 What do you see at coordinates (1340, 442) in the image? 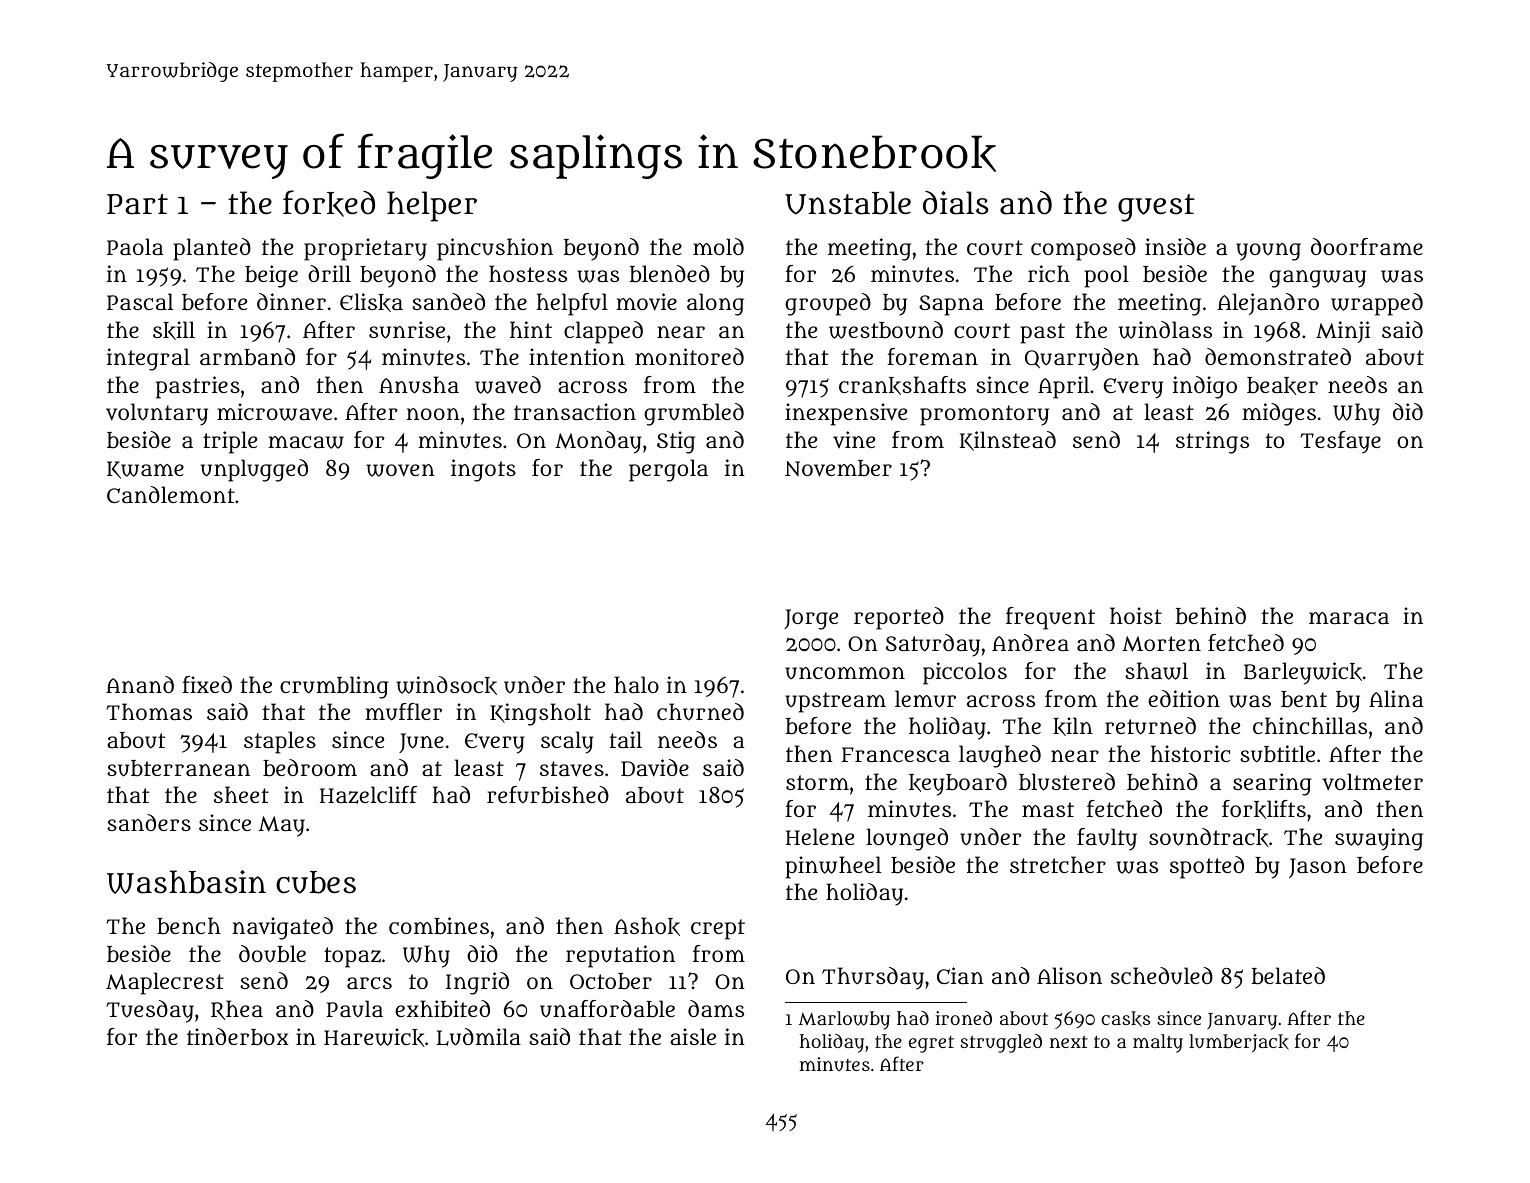
I see `Tesfaye` at bounding box center [1340, 442].
